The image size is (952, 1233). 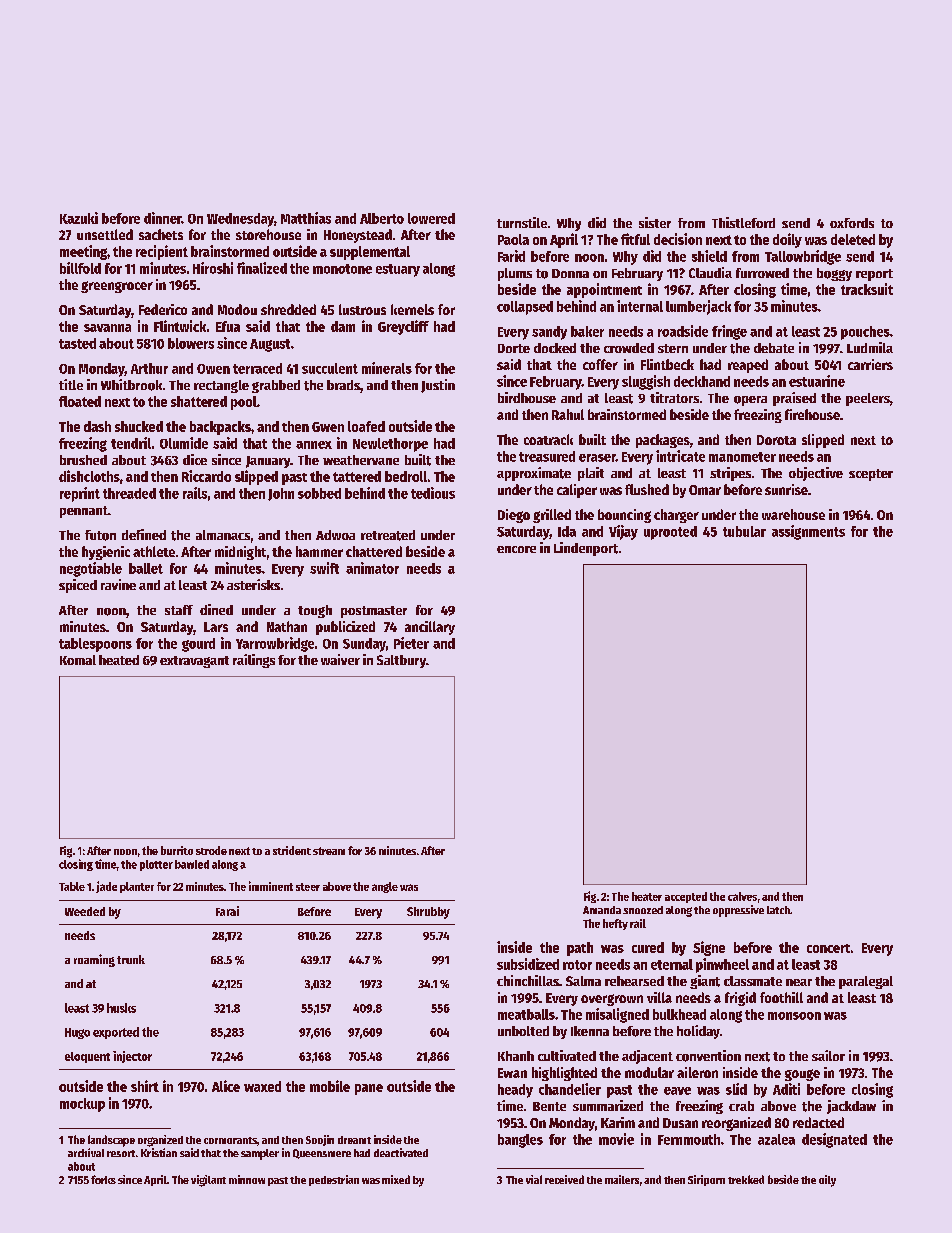 I want to click on Diego, so click(x=514, y=516).
